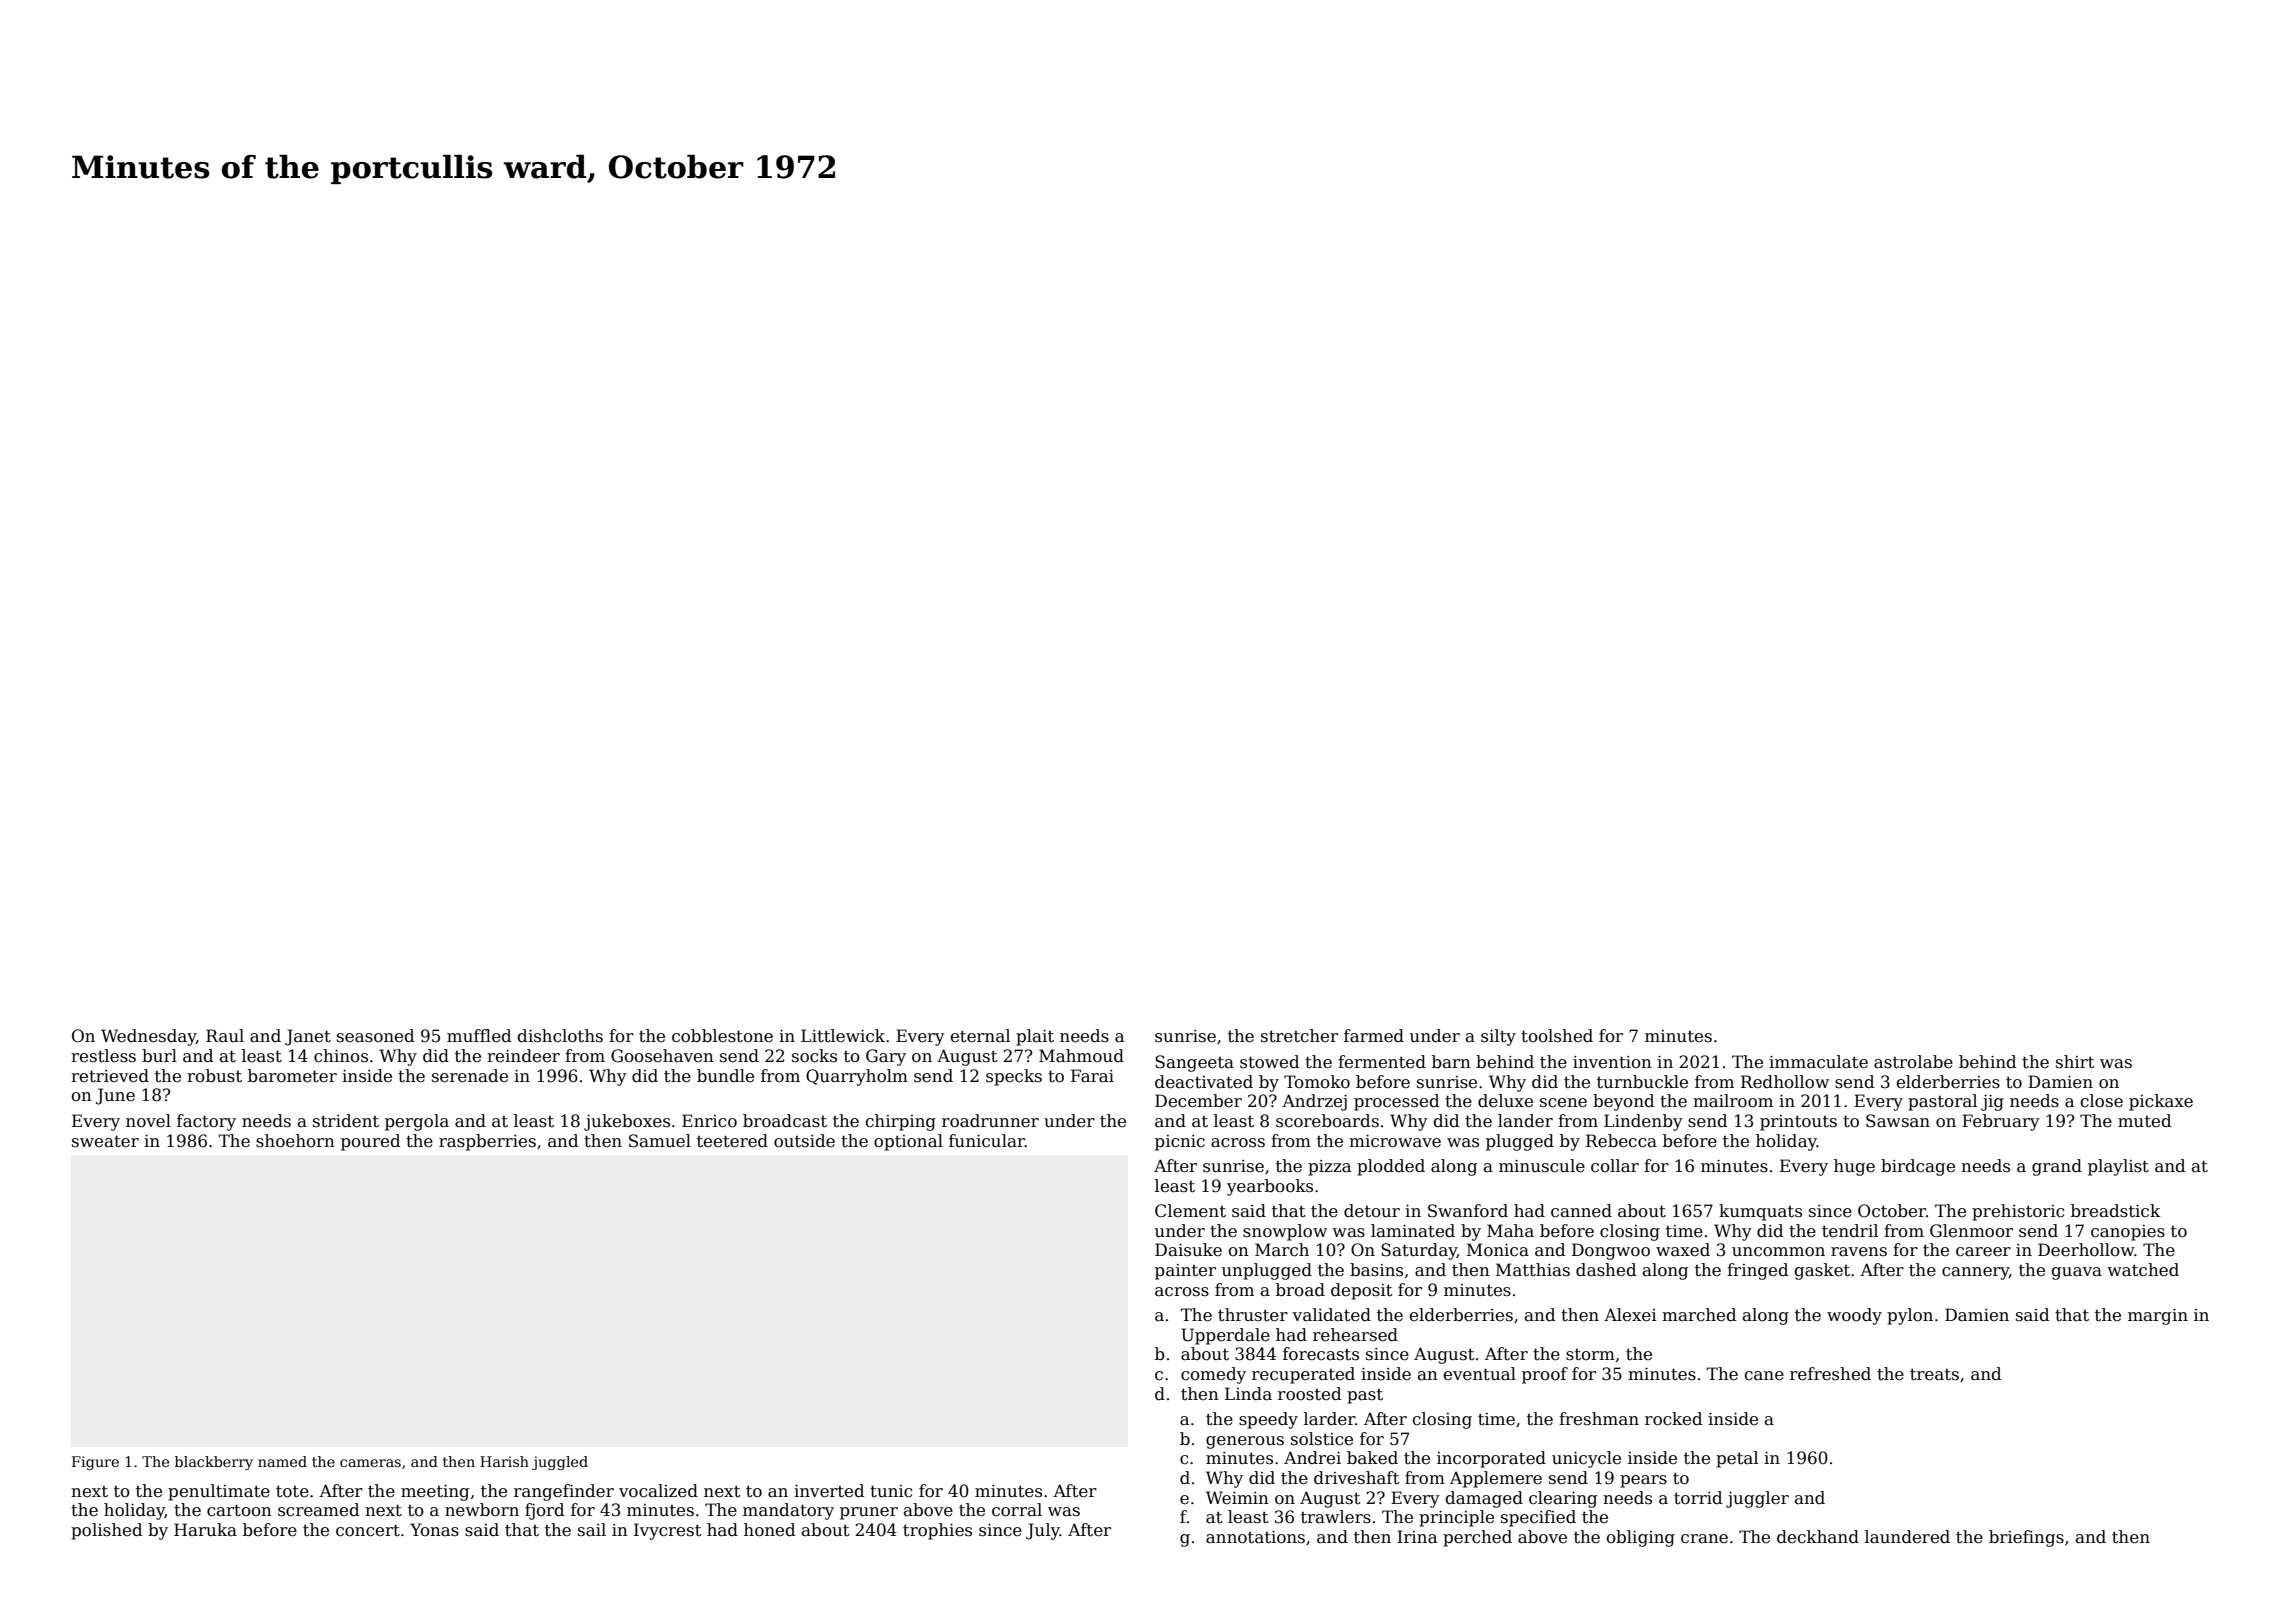 Image resolution: width=2282 pixels, height=1614 pixels. Describe the element at coordinates (1934, 1374) in the image. I see `treats` at that location.
